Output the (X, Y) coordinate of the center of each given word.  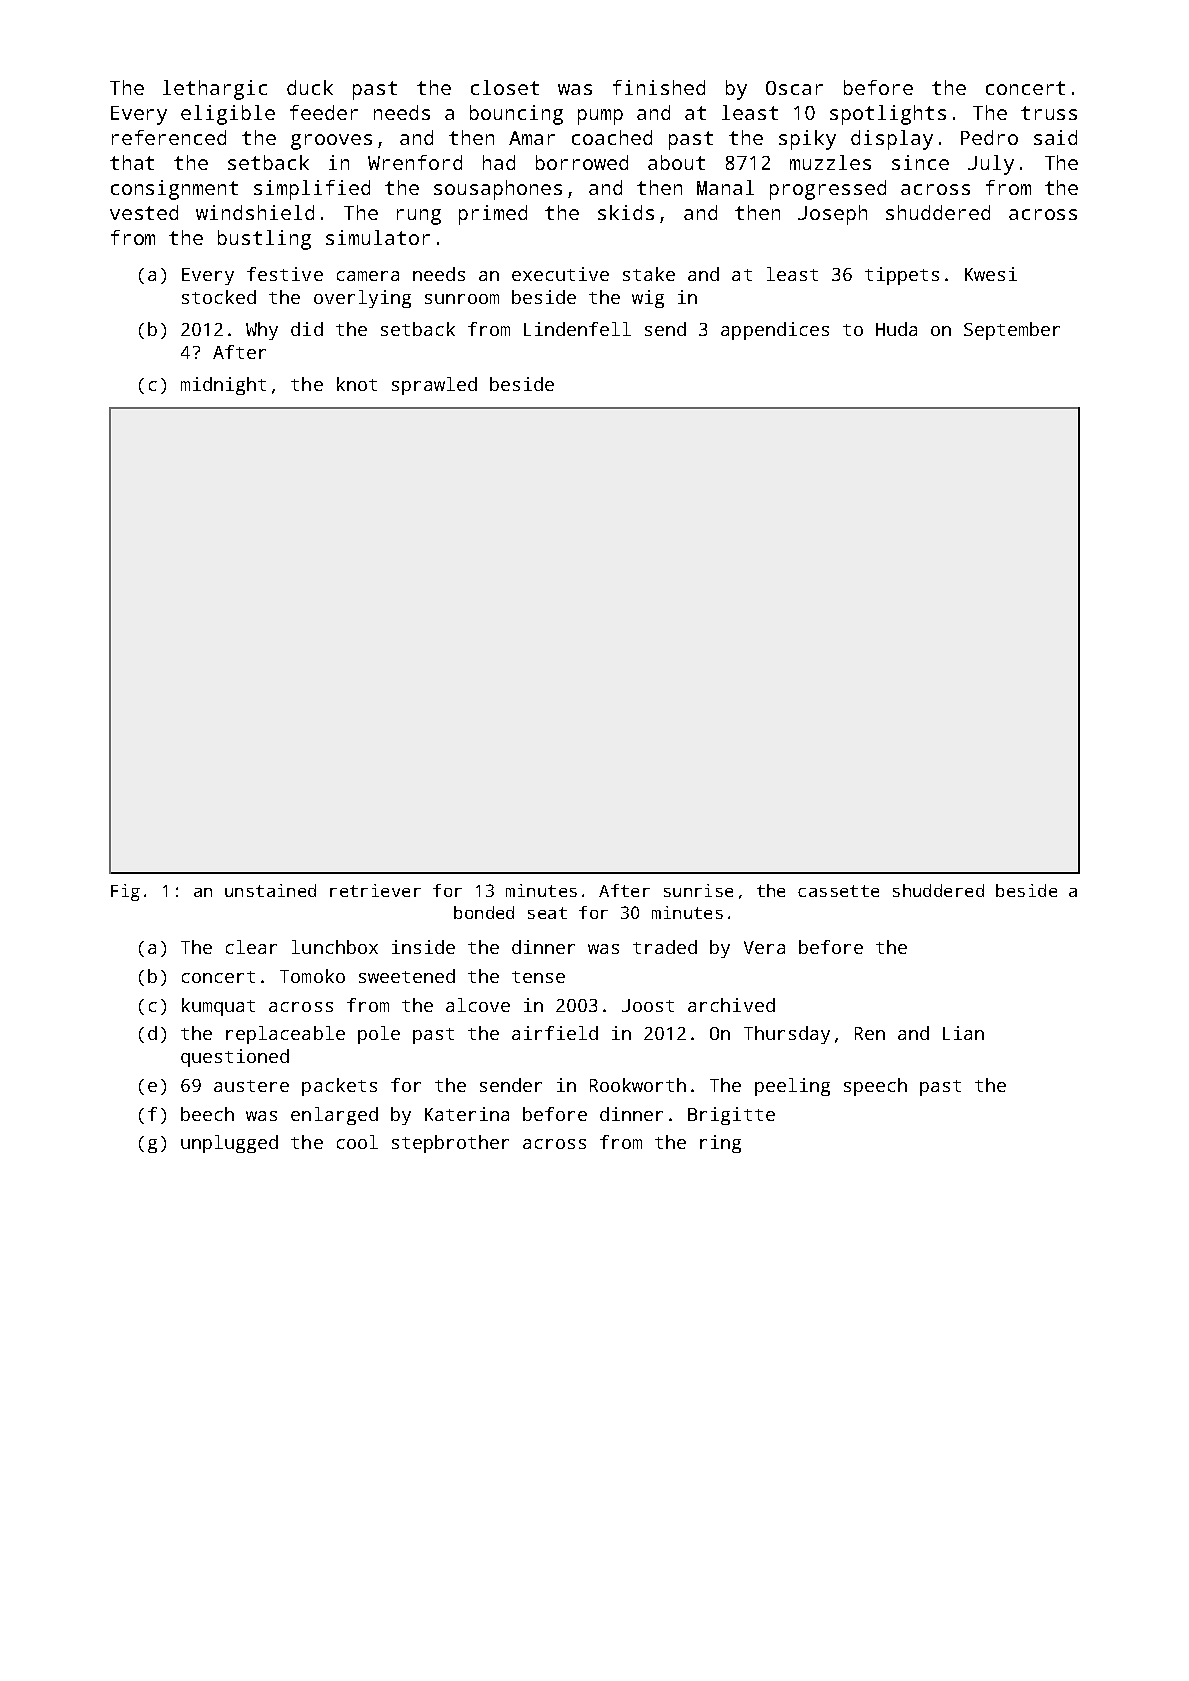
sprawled (434, 386)
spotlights (888, 115)
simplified (312, 190)
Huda (896, 329)
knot (357, 384)
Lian (963, 1033)
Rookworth (638, 1085)
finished (659, 87)
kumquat (218, 1007)
